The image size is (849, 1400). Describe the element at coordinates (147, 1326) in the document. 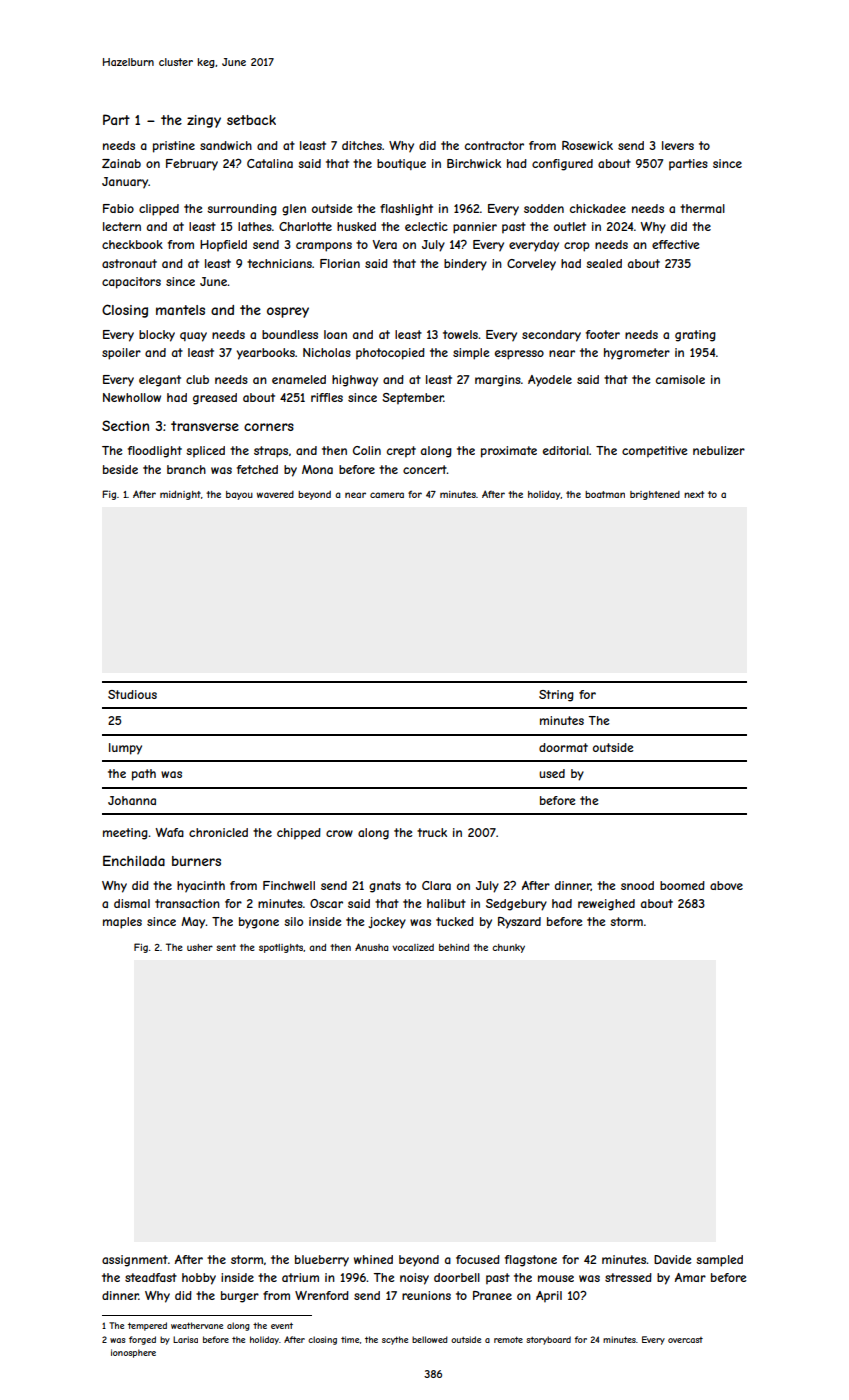

I see `tempered` at that location.
